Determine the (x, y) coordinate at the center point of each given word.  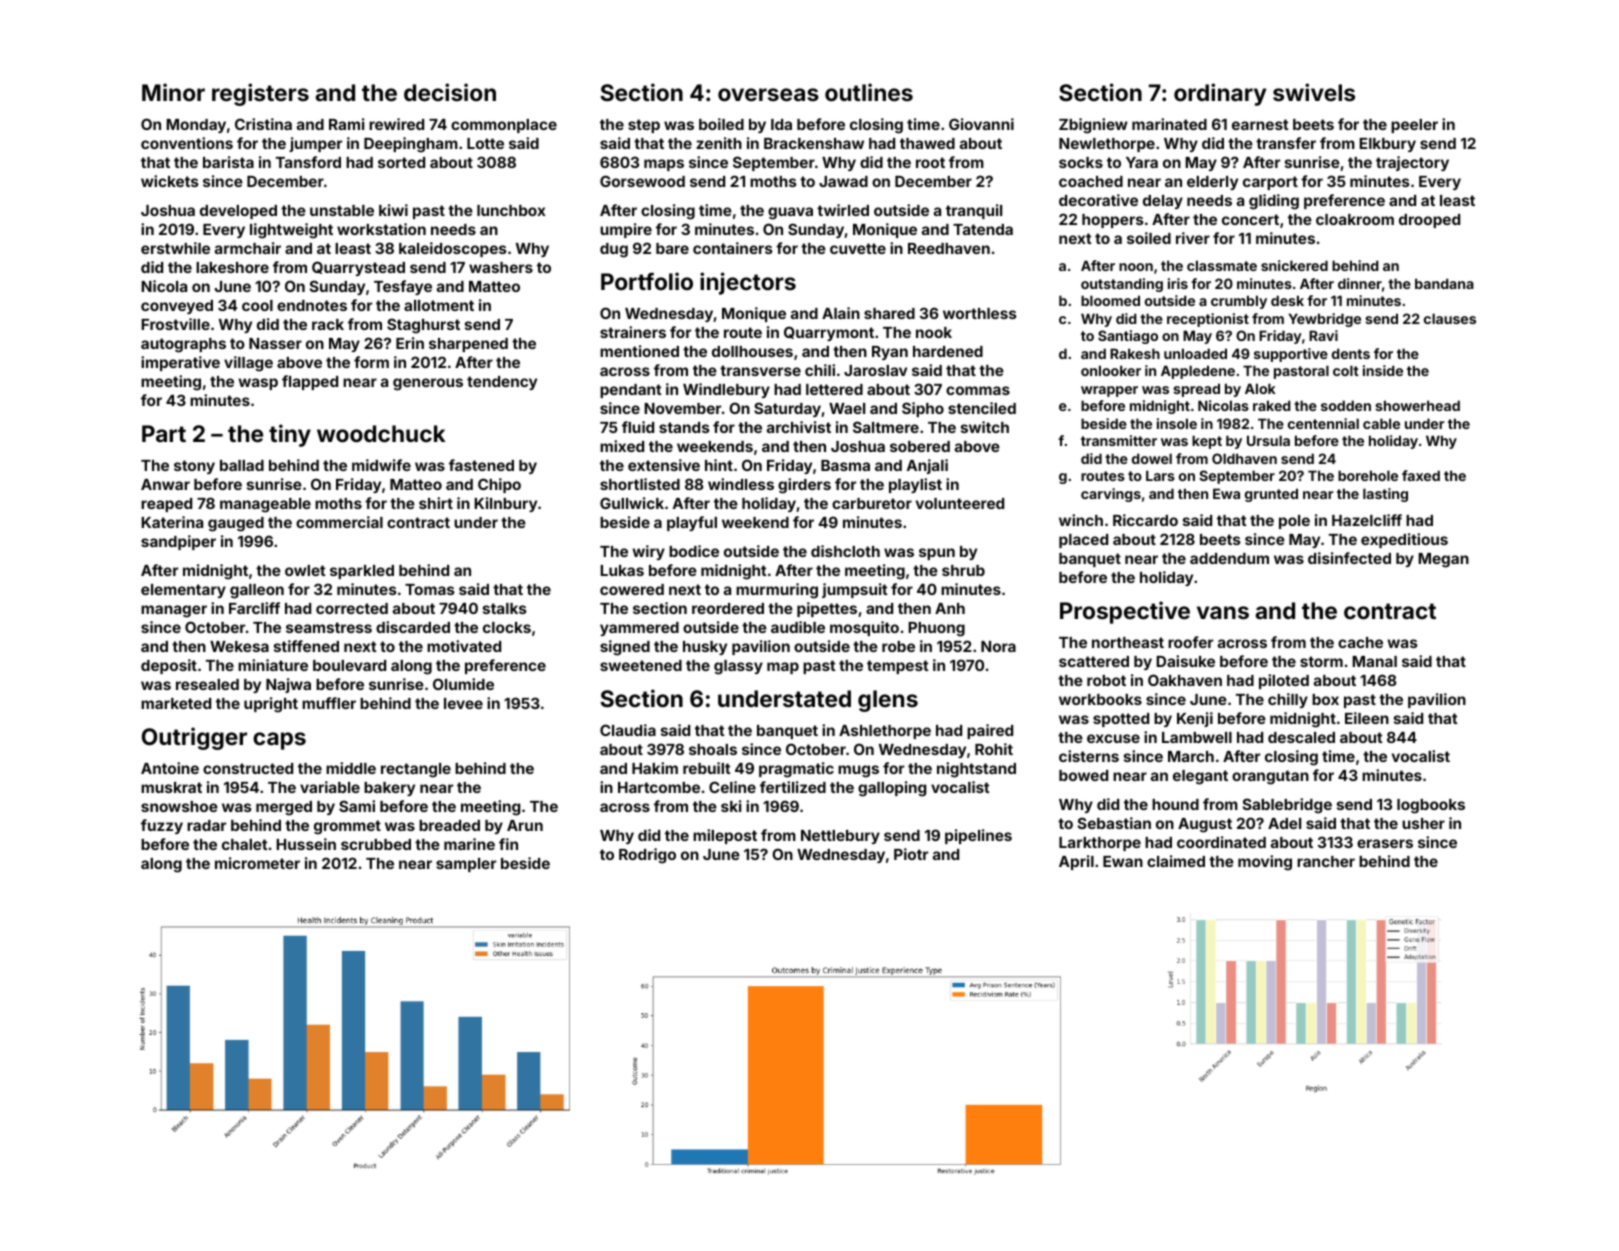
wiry (648, 552)
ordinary (1220, 94)
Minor (173, 92)
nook (934, 332)
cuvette (858, 248)
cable (1381, 423)
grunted (1271, 495)
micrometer (257, 863)
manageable (265, 505)
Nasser (275, 343)
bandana (1444, 283)
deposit (169, 666)
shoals (713, 749)
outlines (869, 92)
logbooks (1431, 806)
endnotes (312, 305)
